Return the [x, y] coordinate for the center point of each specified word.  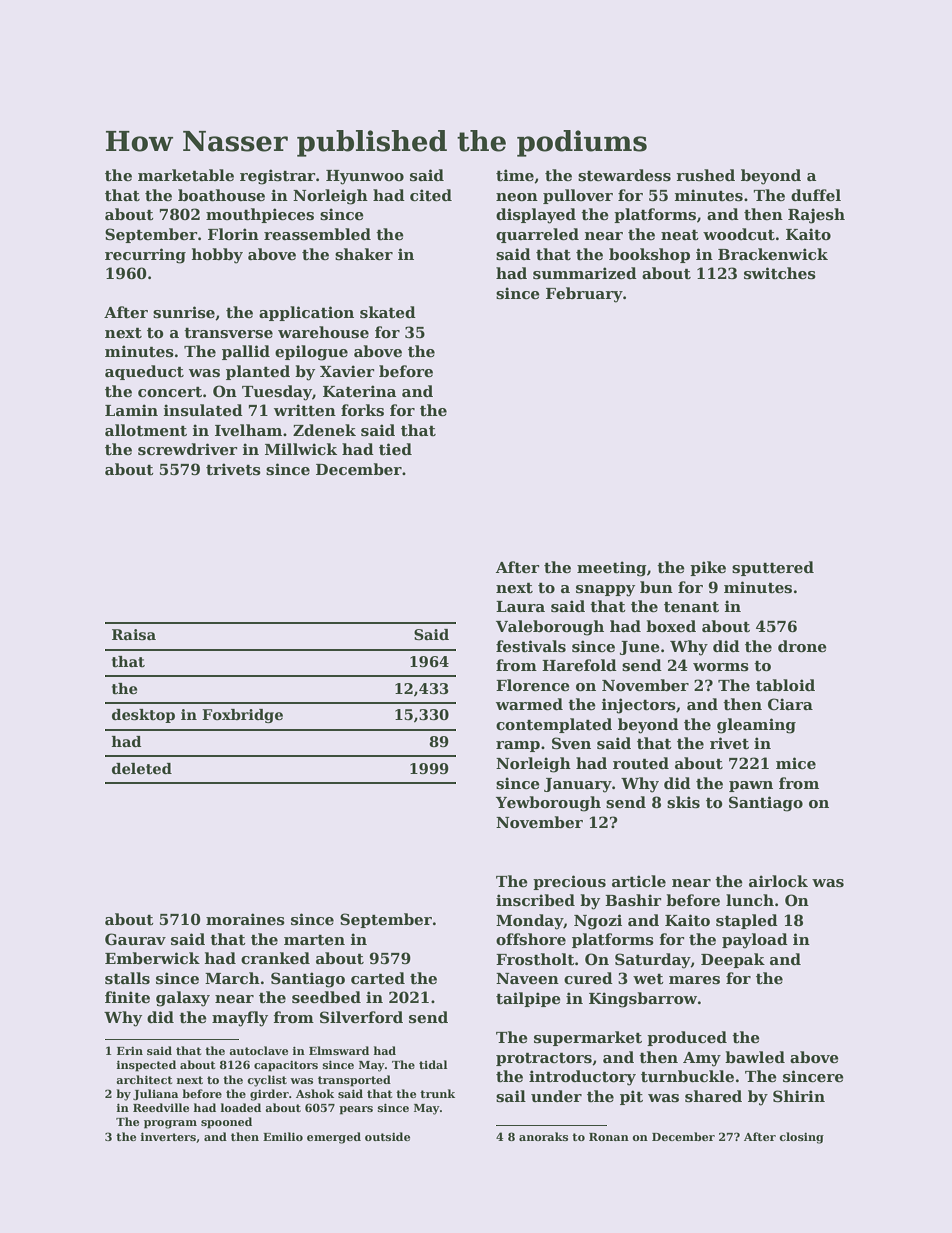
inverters [168, 1137]
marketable [186, 175]
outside [387, 1136]
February [584, 295]
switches [780, 273]
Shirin [799, 1096]
